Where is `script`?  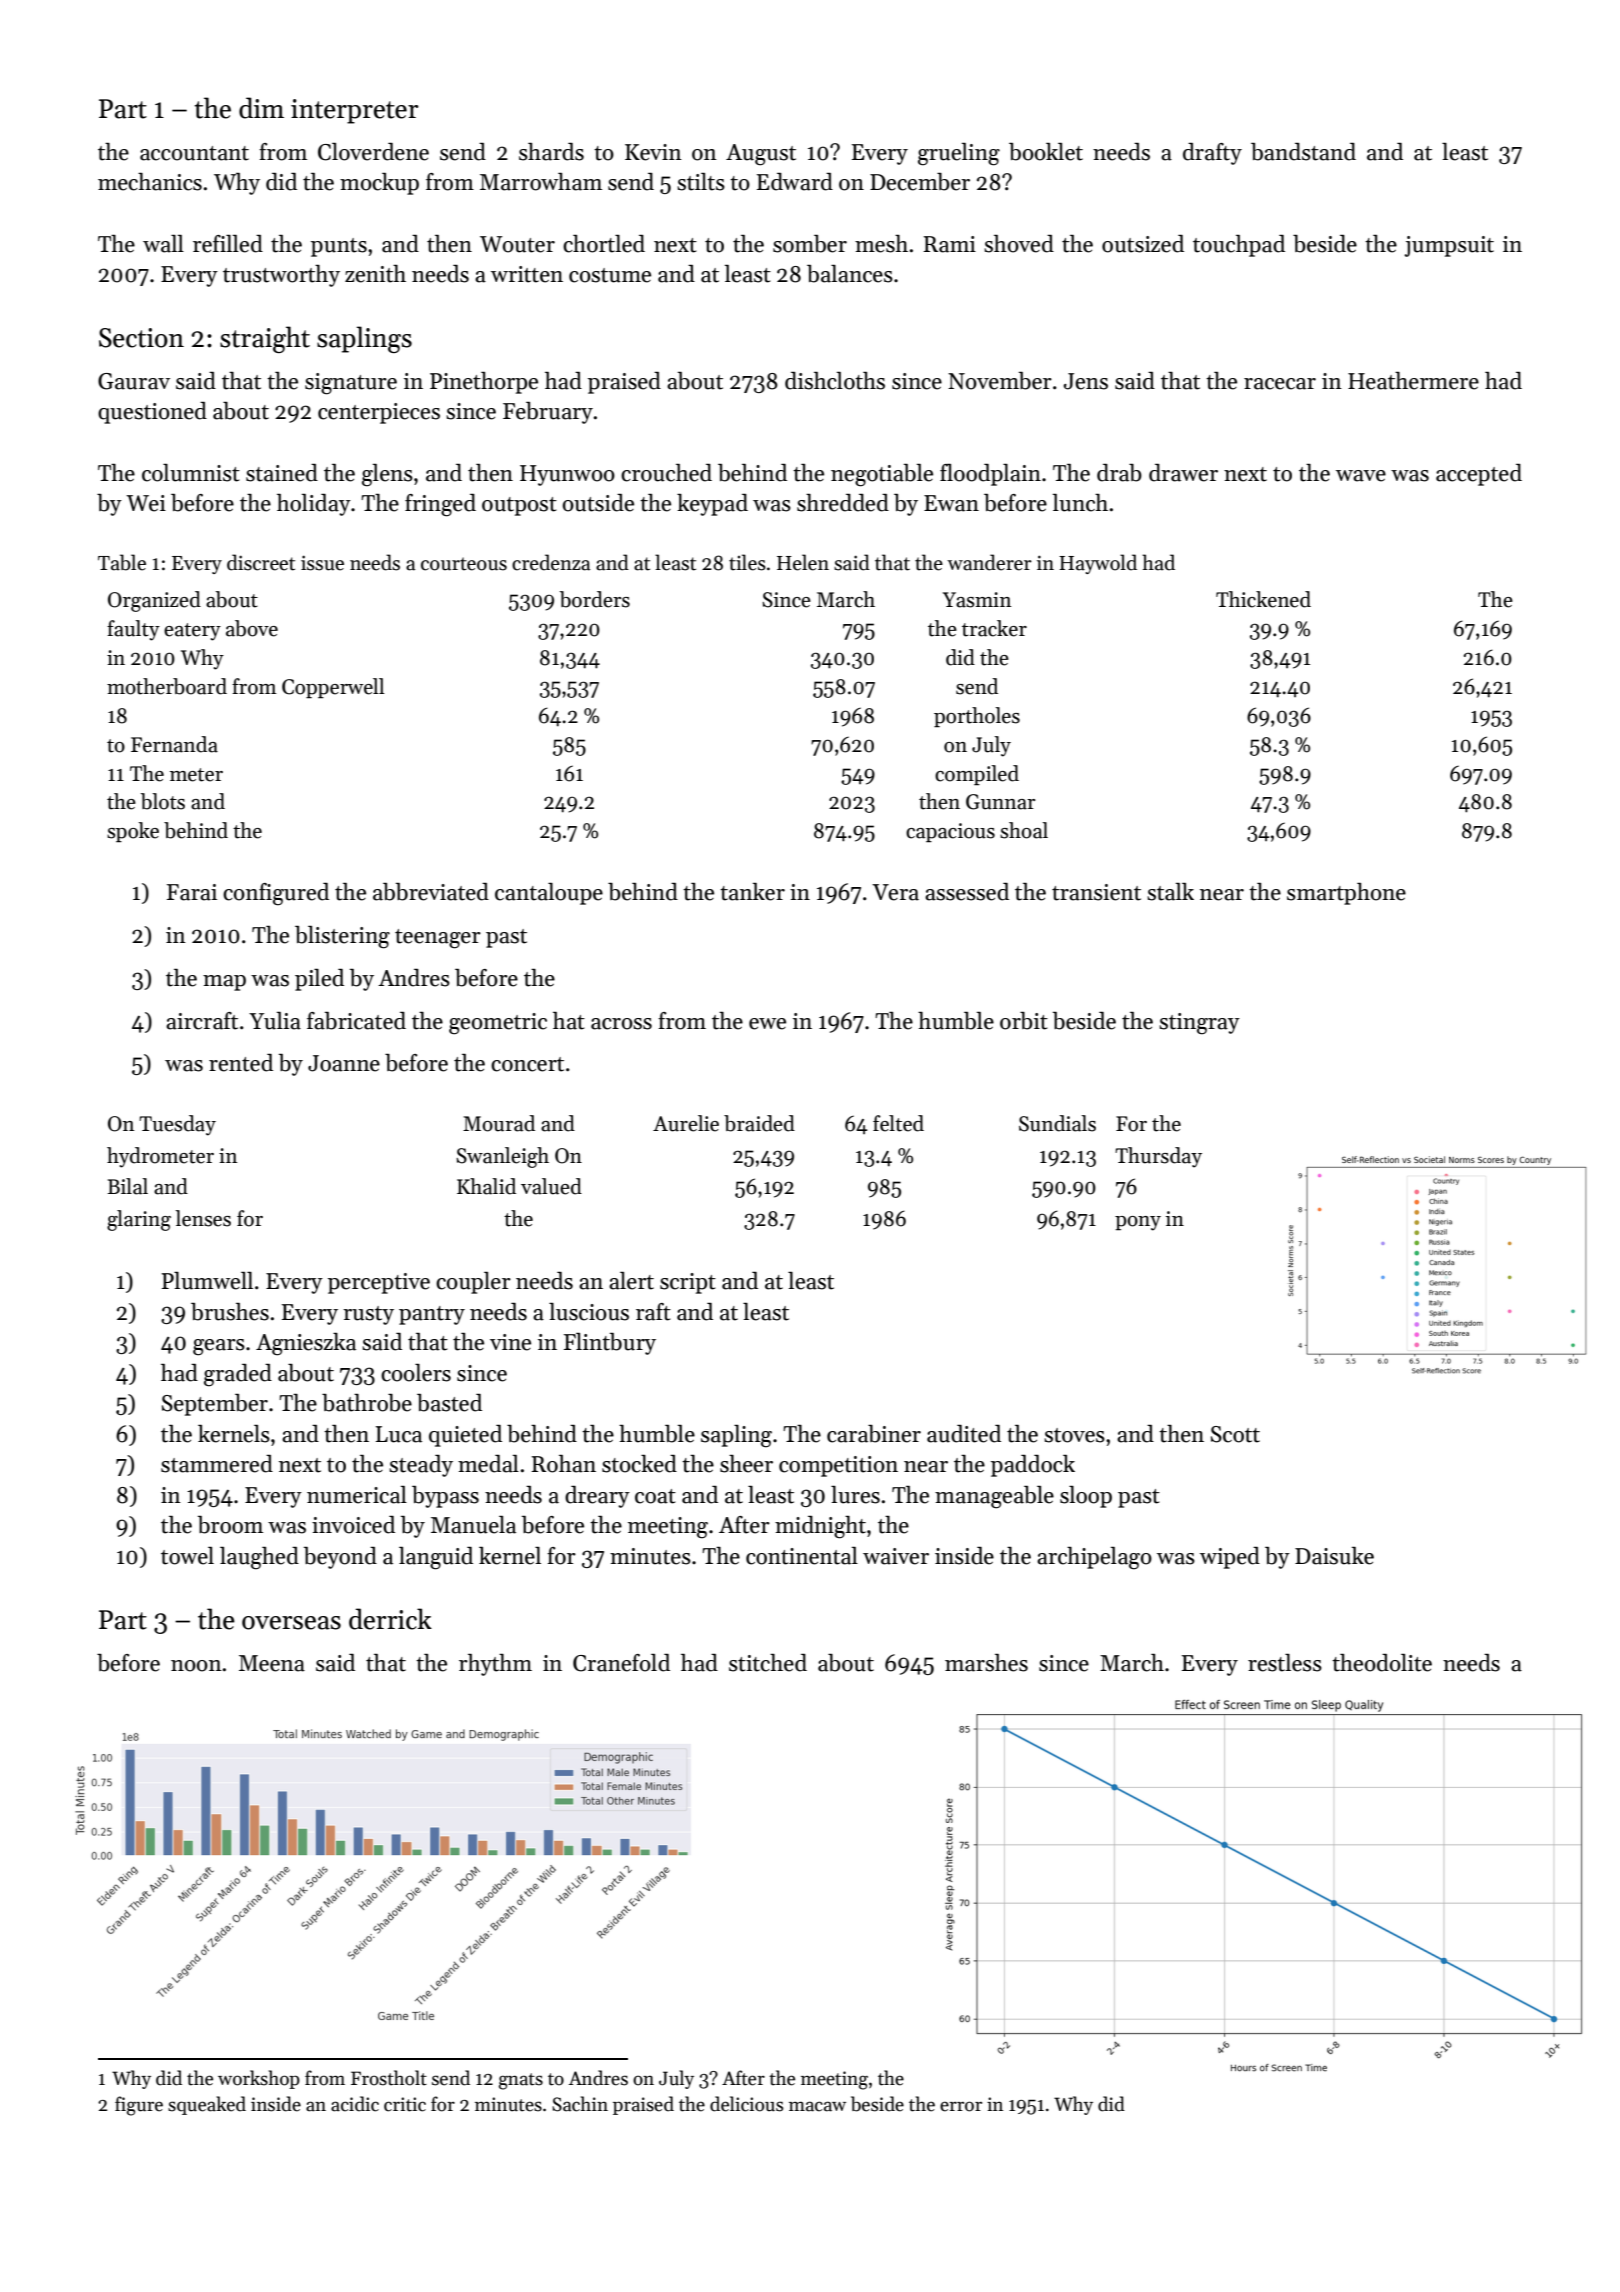 script is located at coordinates (688, 1283).
